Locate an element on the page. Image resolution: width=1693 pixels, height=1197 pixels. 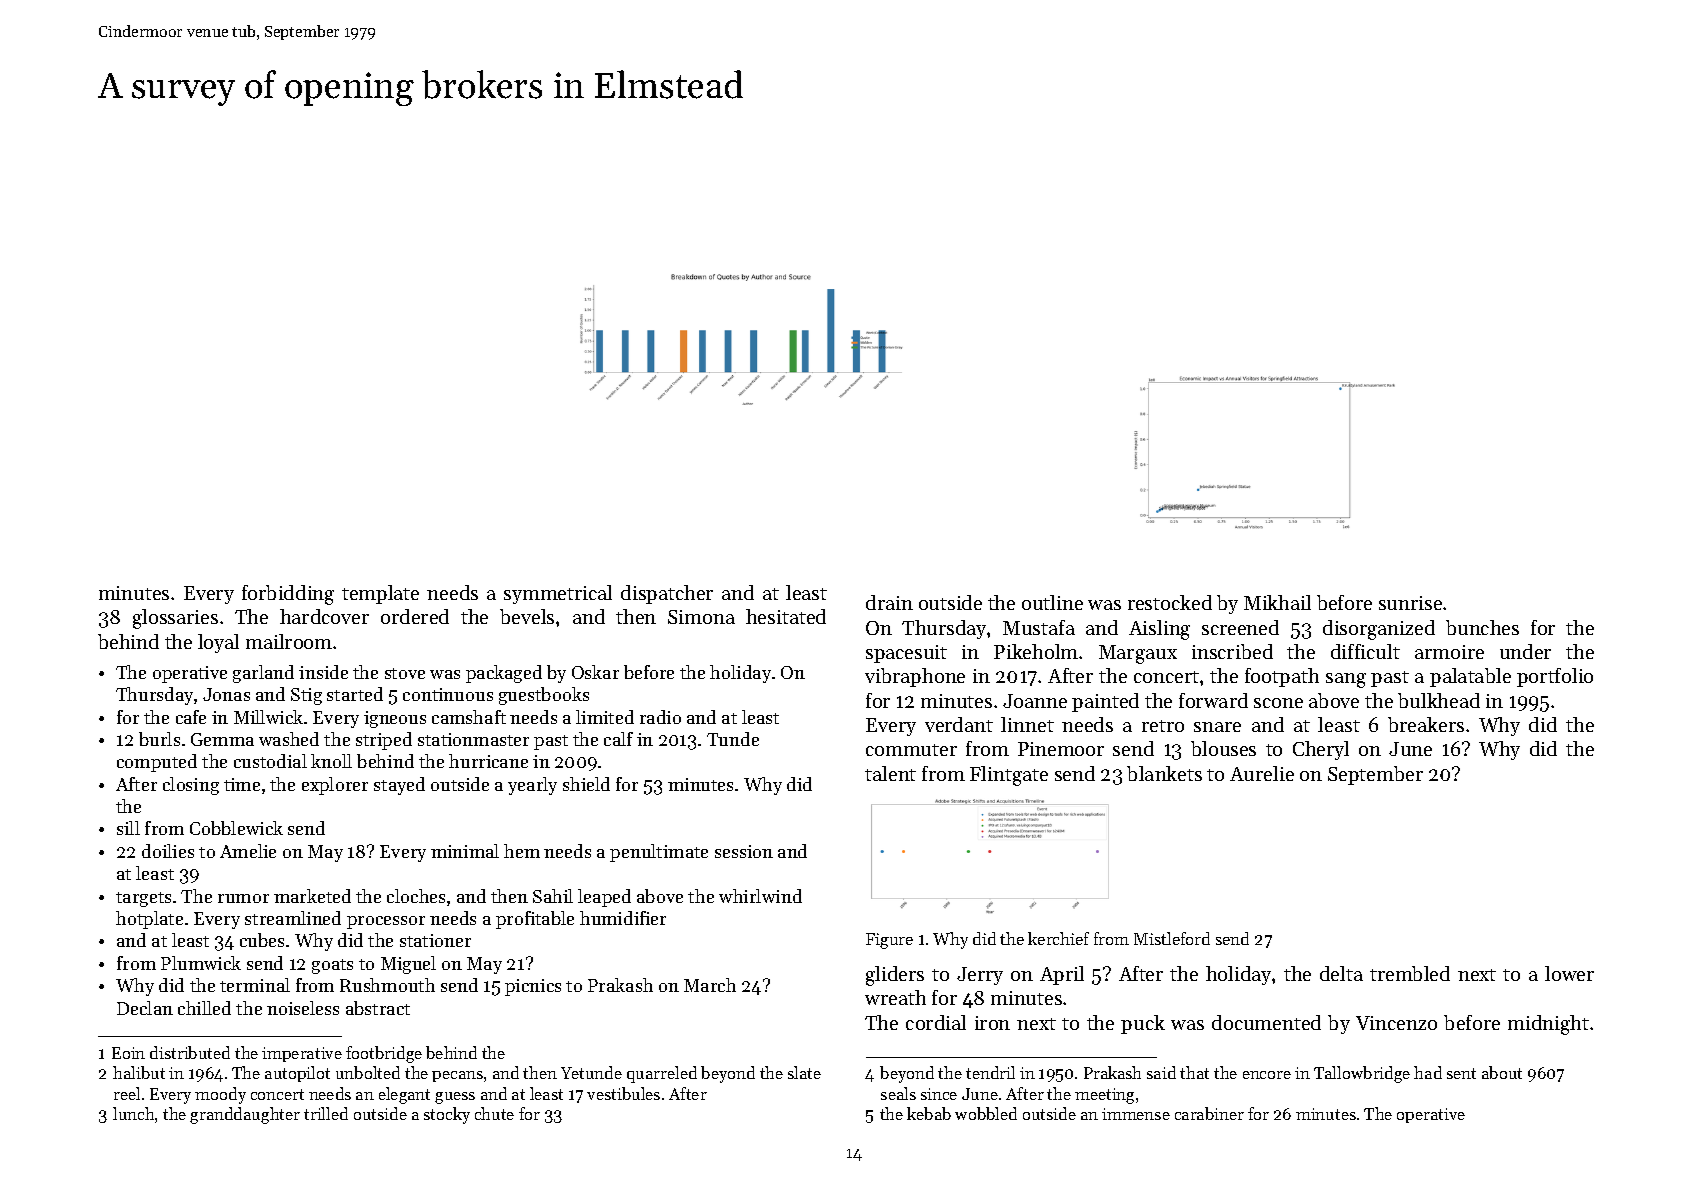
gliders is located at coordinates (895, 976).
